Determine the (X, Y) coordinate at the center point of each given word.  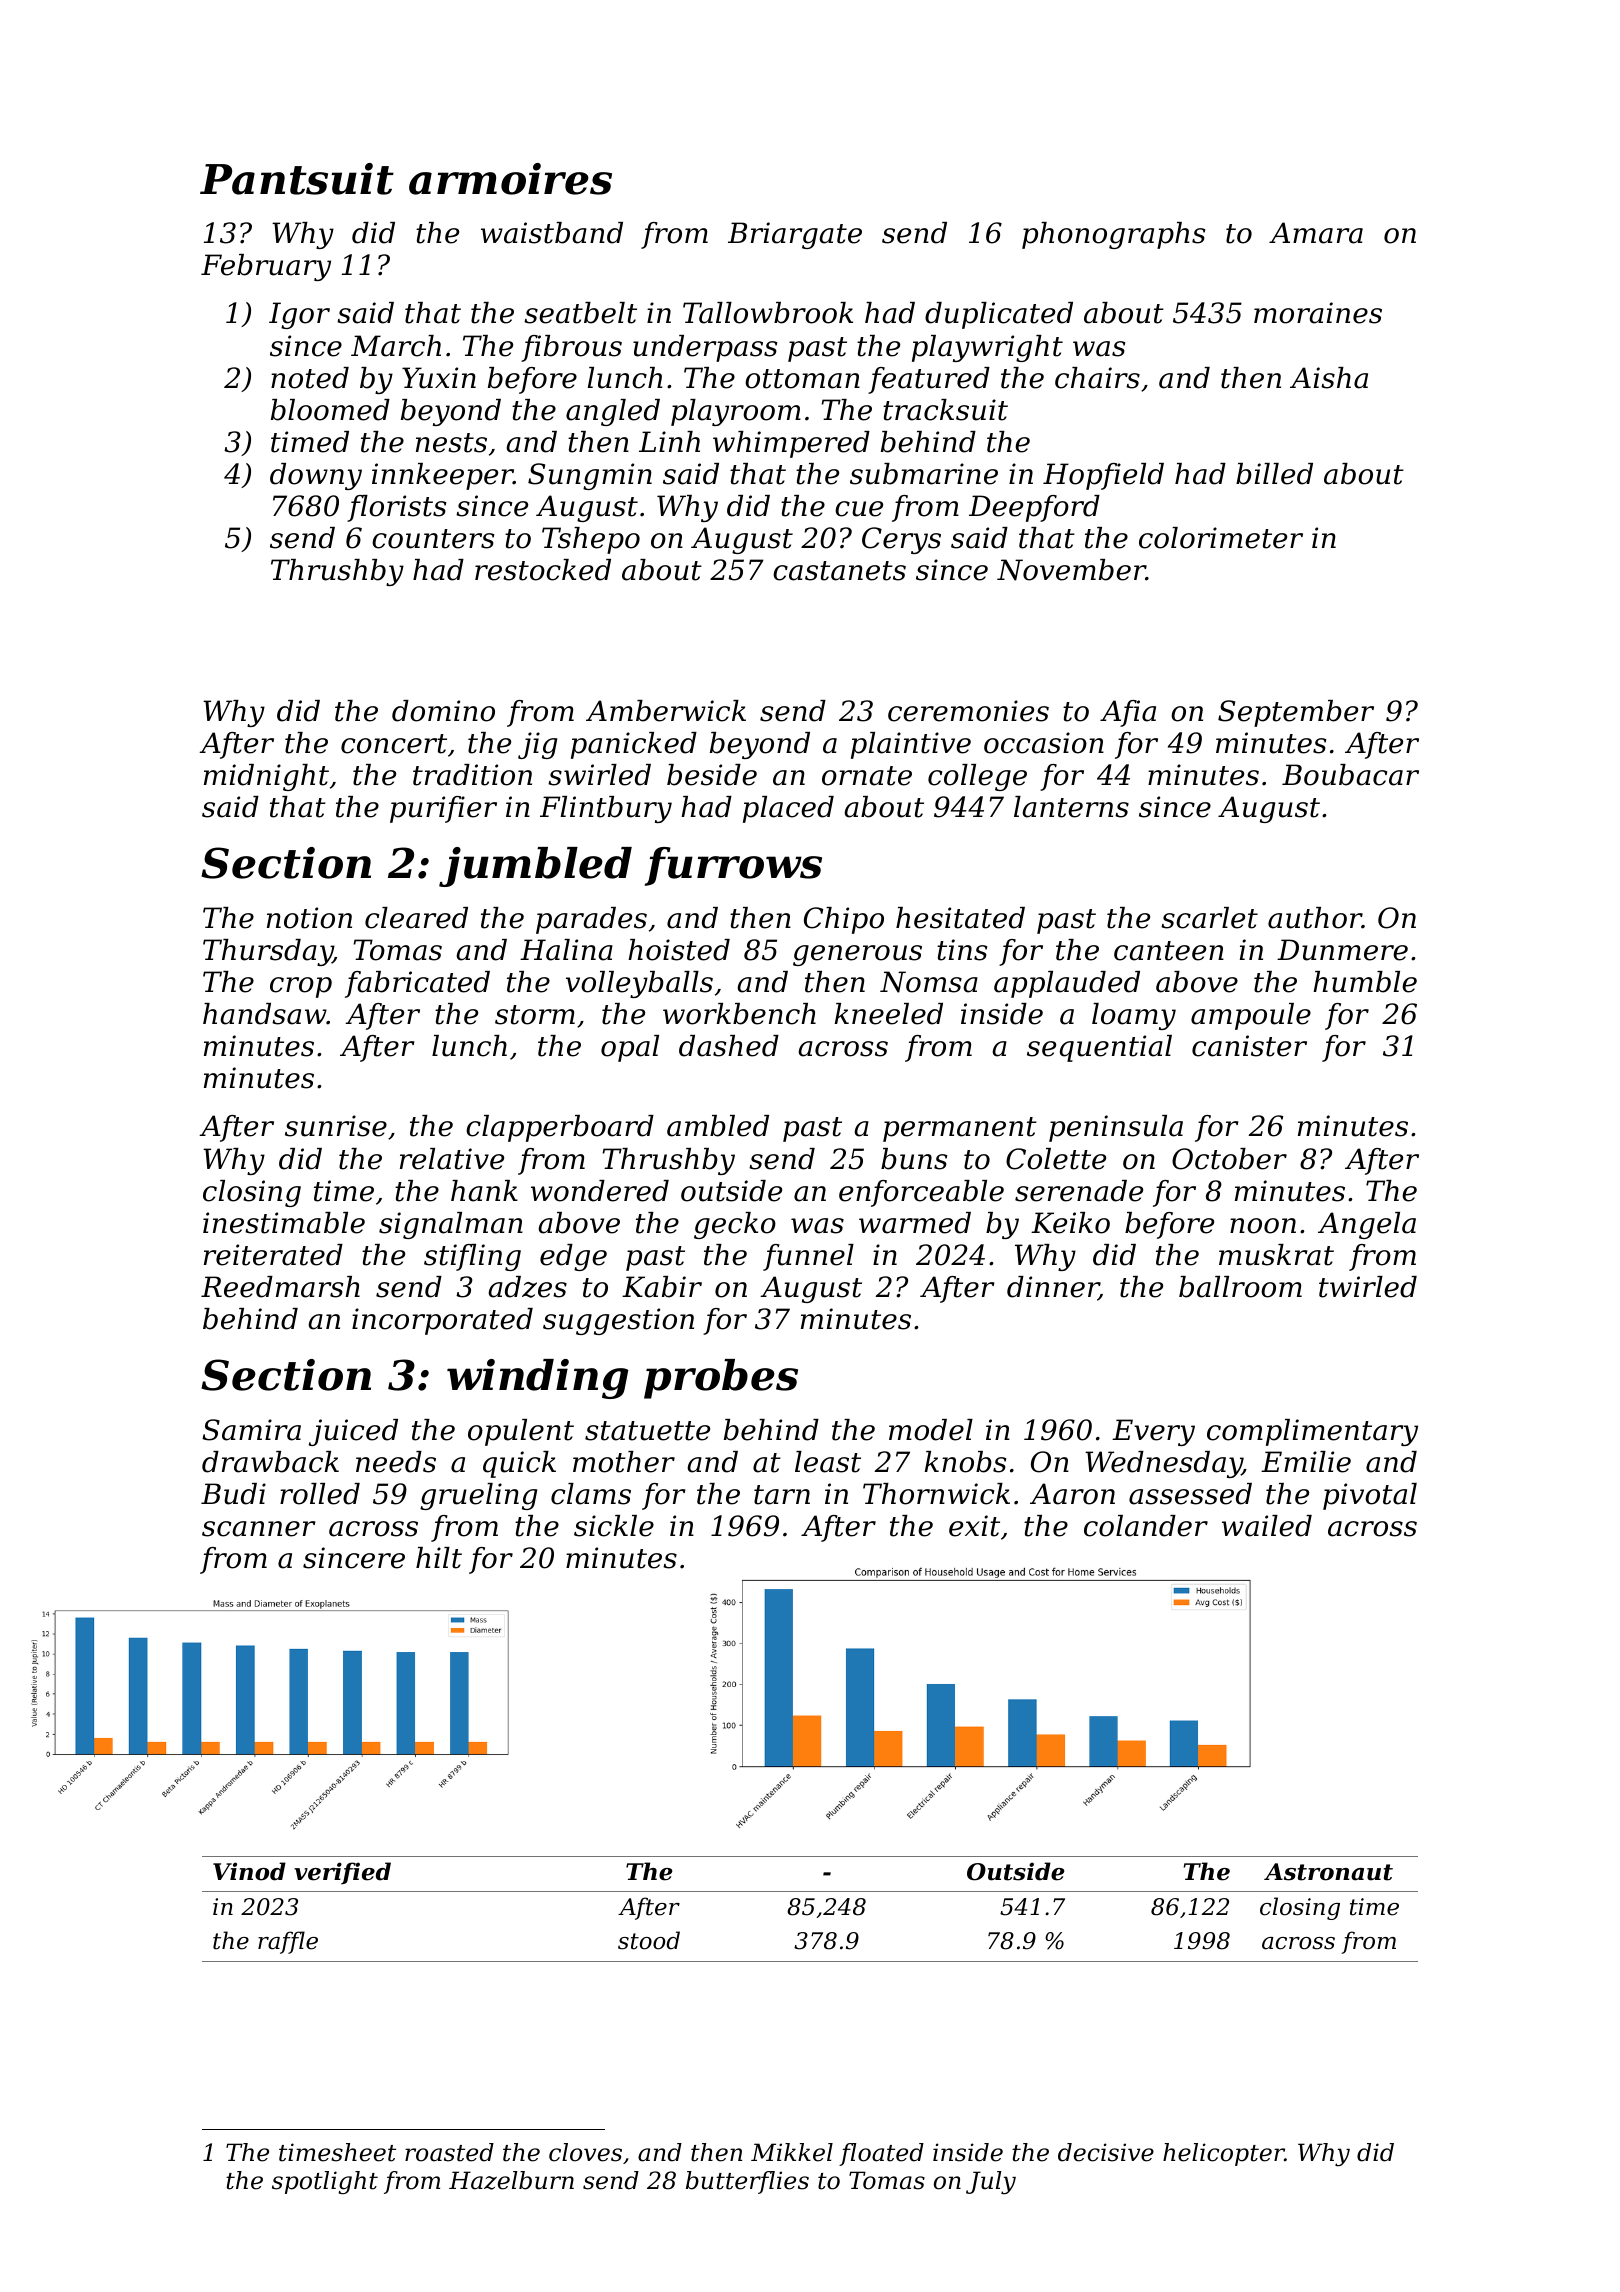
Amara (1316, 233)
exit (974, 1526)
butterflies (747, 2182)
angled (613, 412)
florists (396, 508)
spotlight (325, 2182)
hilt (439, 1558)
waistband (552, 233)
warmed (915, 1223)
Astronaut (1328, 1872)
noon (1263, 1226)
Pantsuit (297, 179)
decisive (1106, 2152)
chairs (1097, 378)
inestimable (284, 1223)
